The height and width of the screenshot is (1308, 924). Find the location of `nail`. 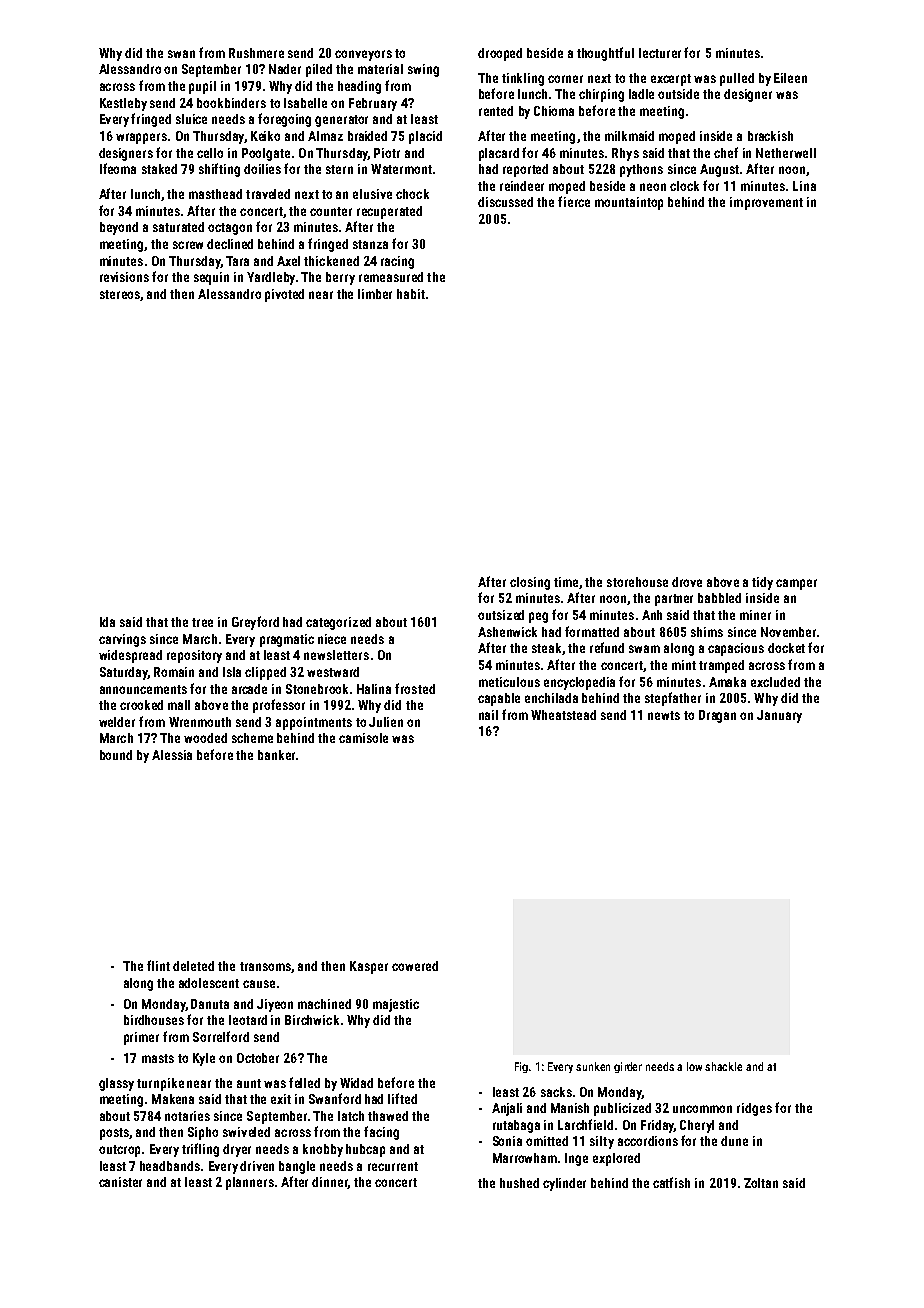

nail is located at coordinates (488, 715).
